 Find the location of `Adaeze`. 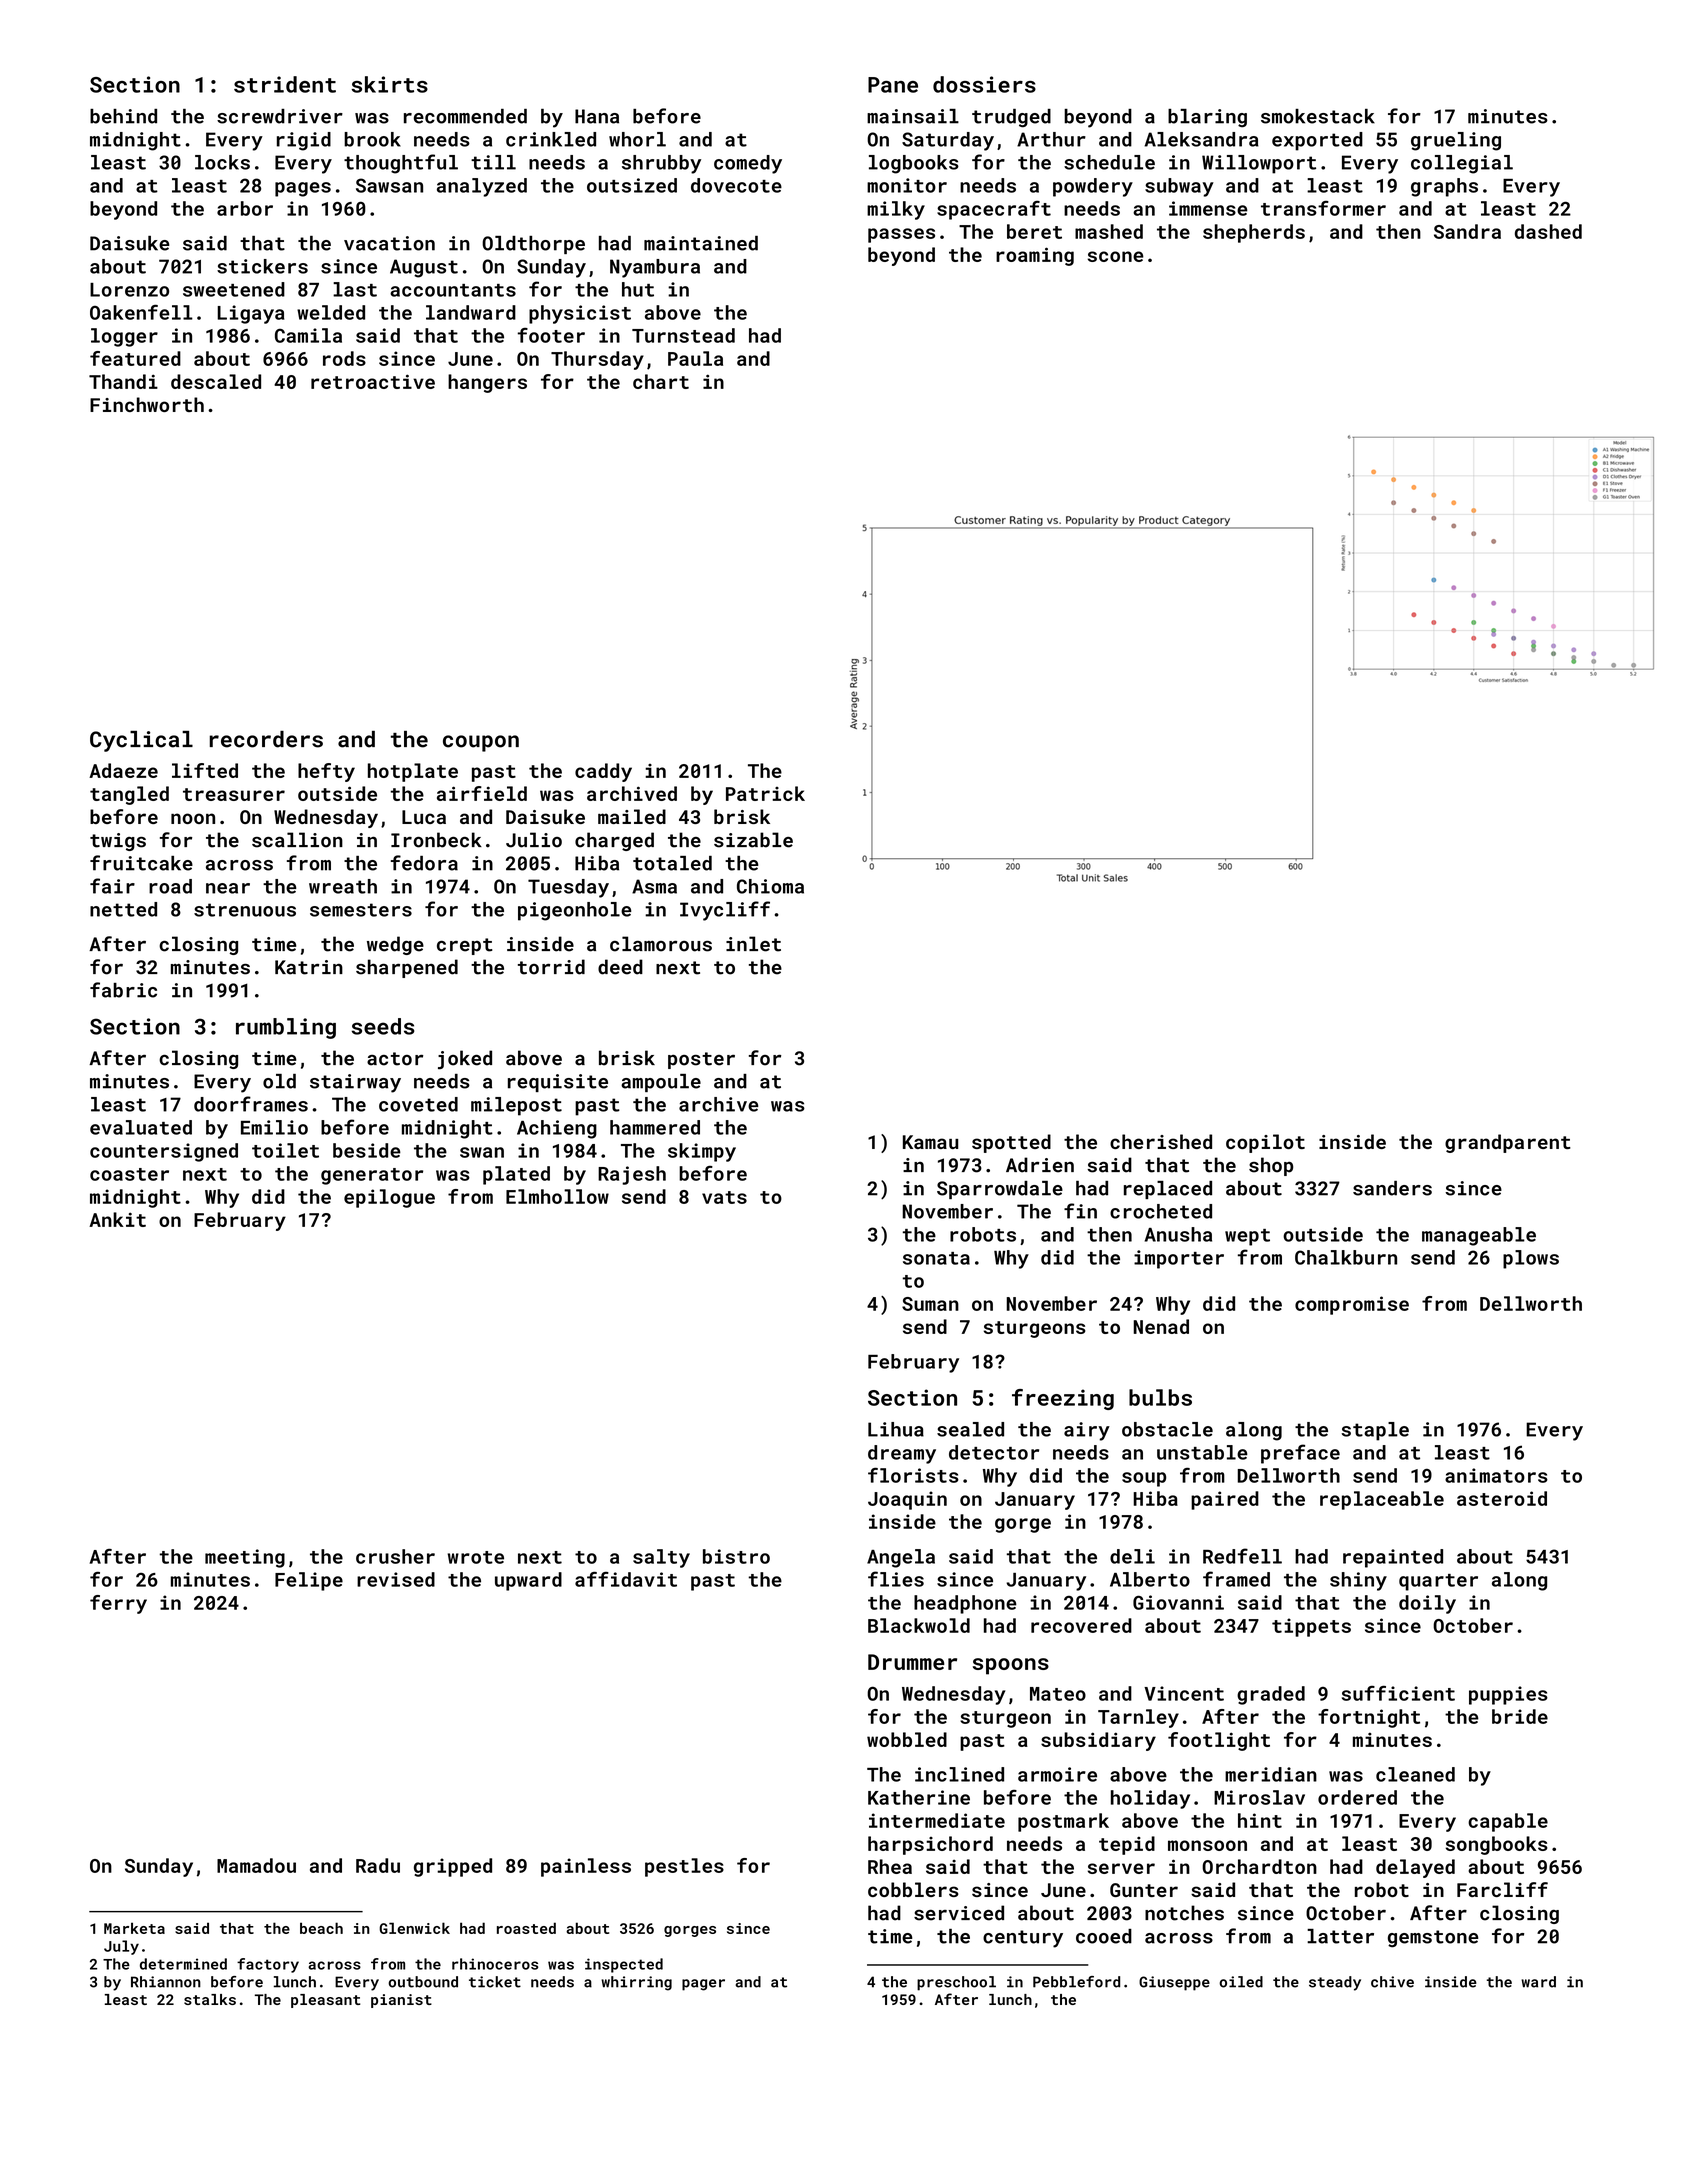

Adaeze is located at coordinates (123, 770).
